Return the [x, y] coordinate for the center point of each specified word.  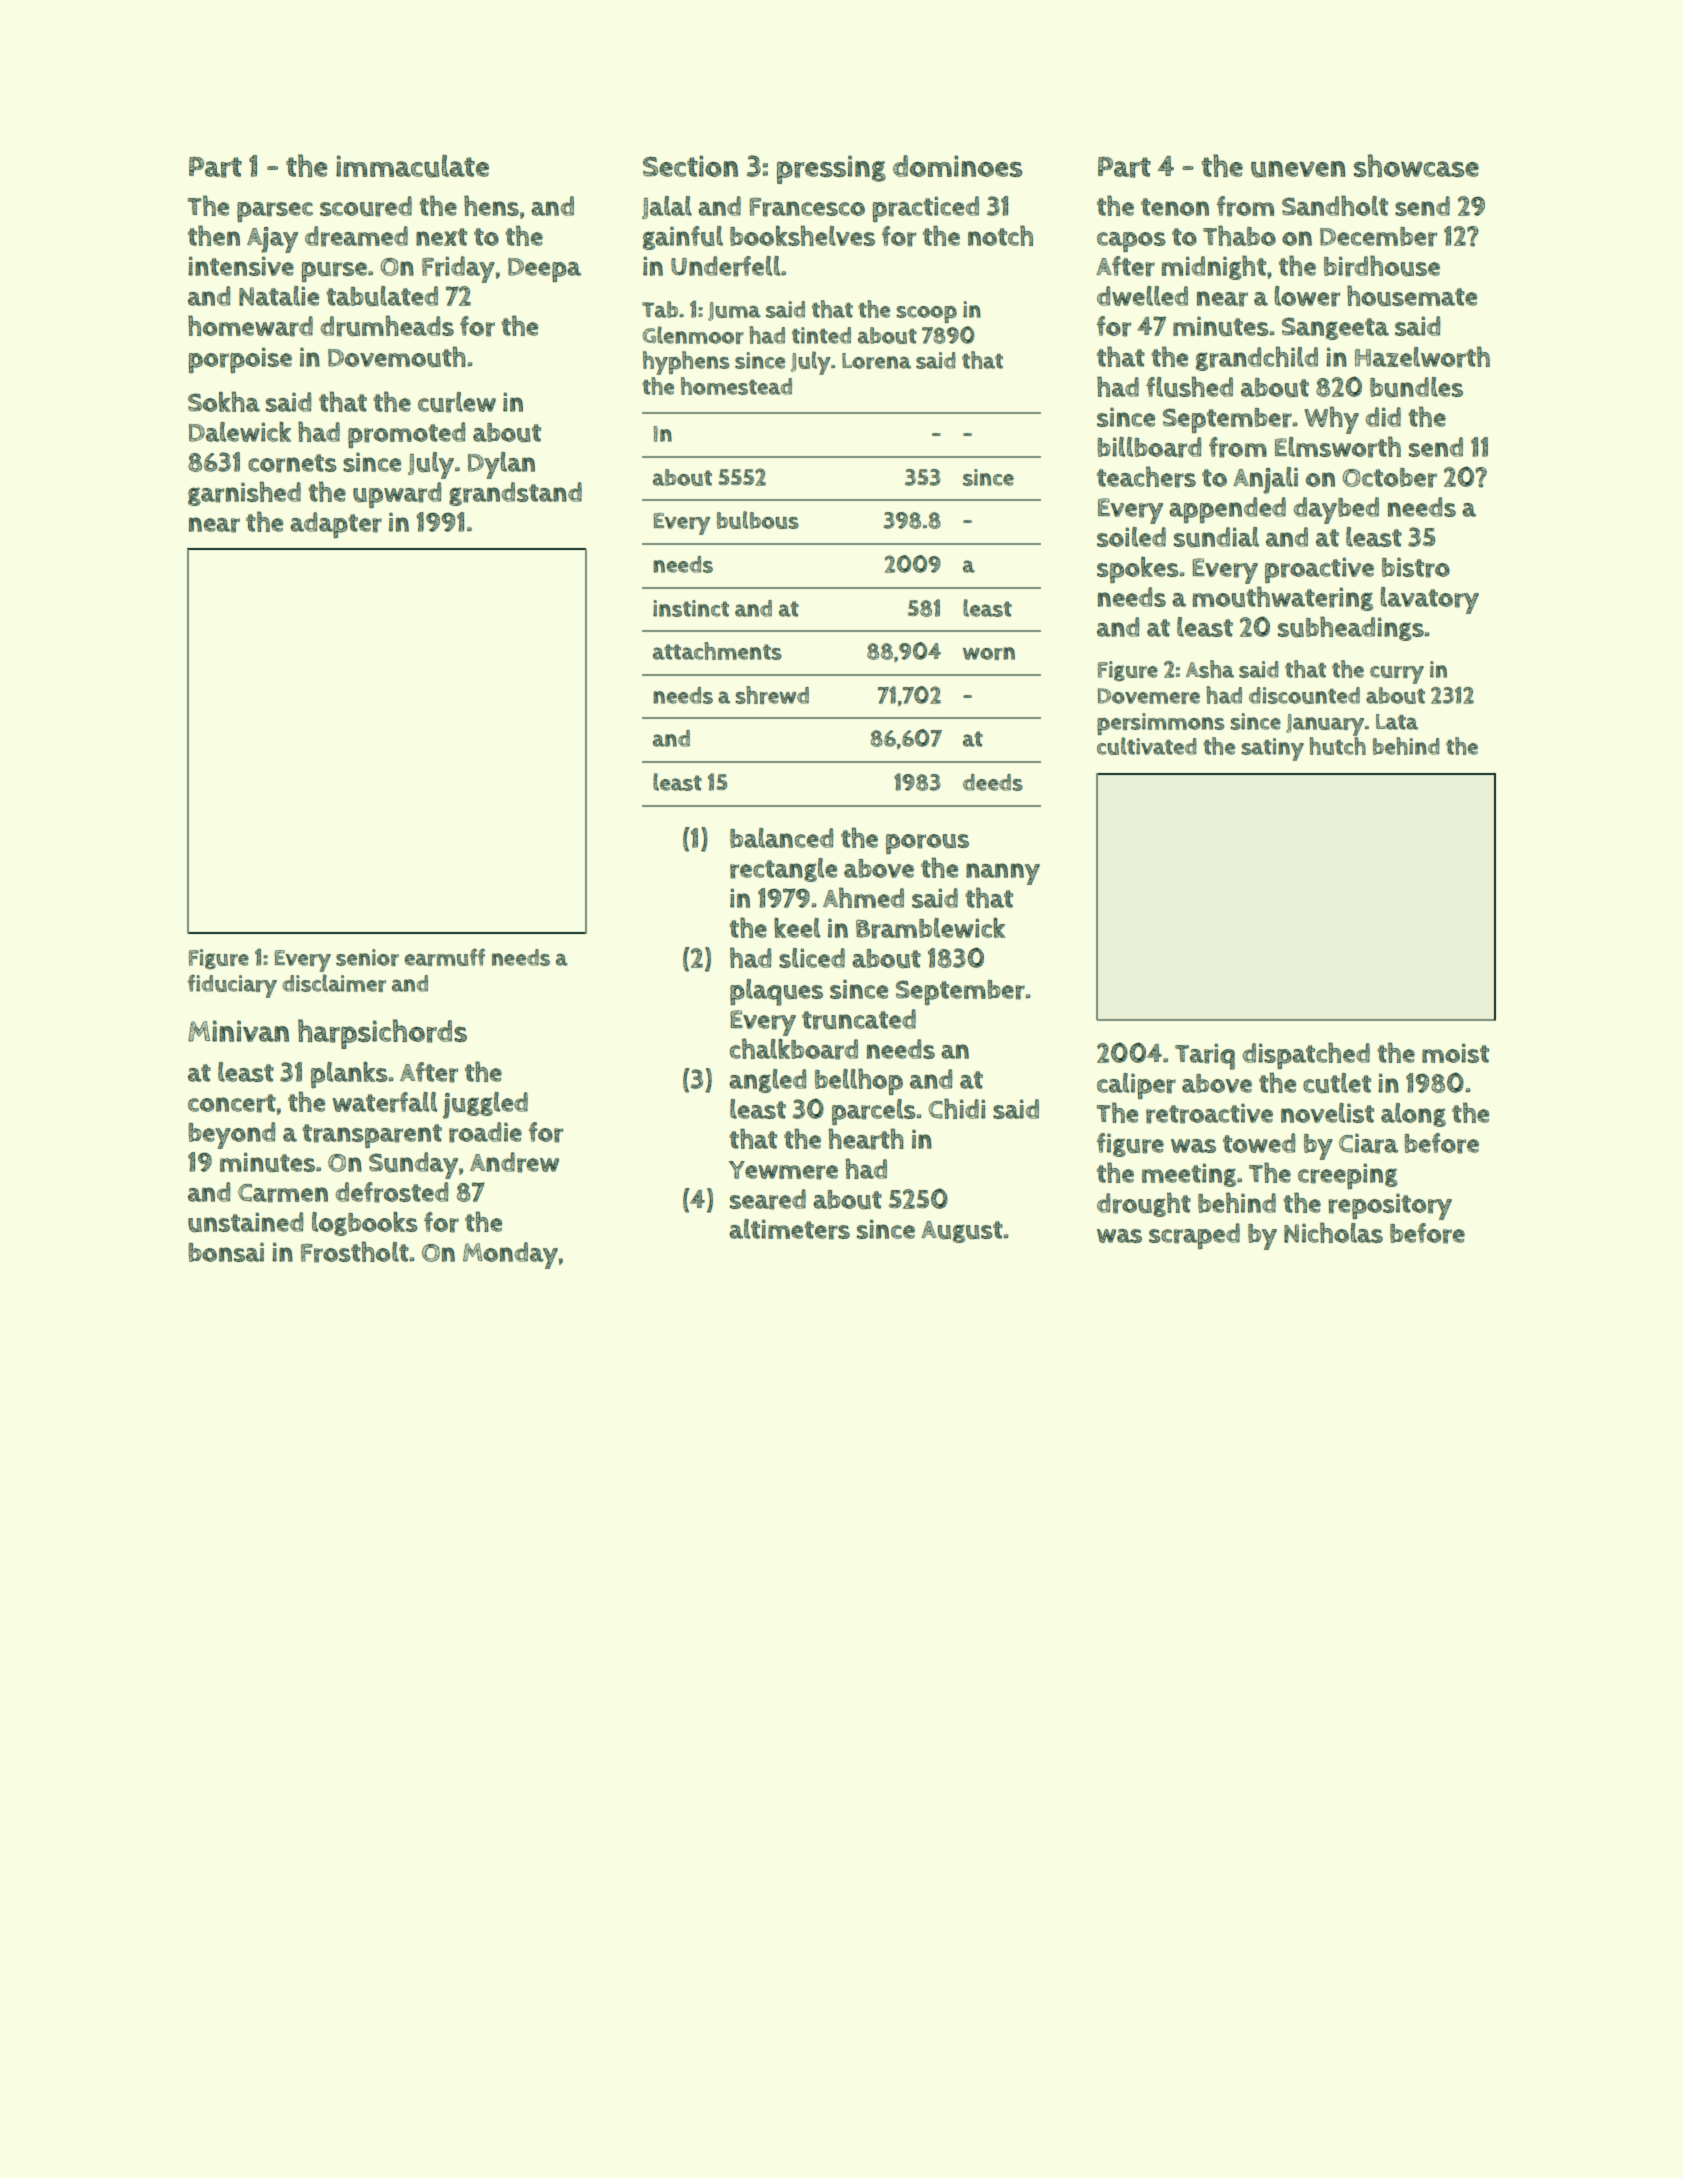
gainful [683, 238]
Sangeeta [1335, 328]
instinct [691, 608]
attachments [717, 651]
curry [1397, 675]
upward [397, 495]
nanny [1003, 874]
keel [797, 928]
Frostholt [355, 1252]
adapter [336, 525]
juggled [485, 1105]
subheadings [1351, 628]
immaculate [412, 166]
